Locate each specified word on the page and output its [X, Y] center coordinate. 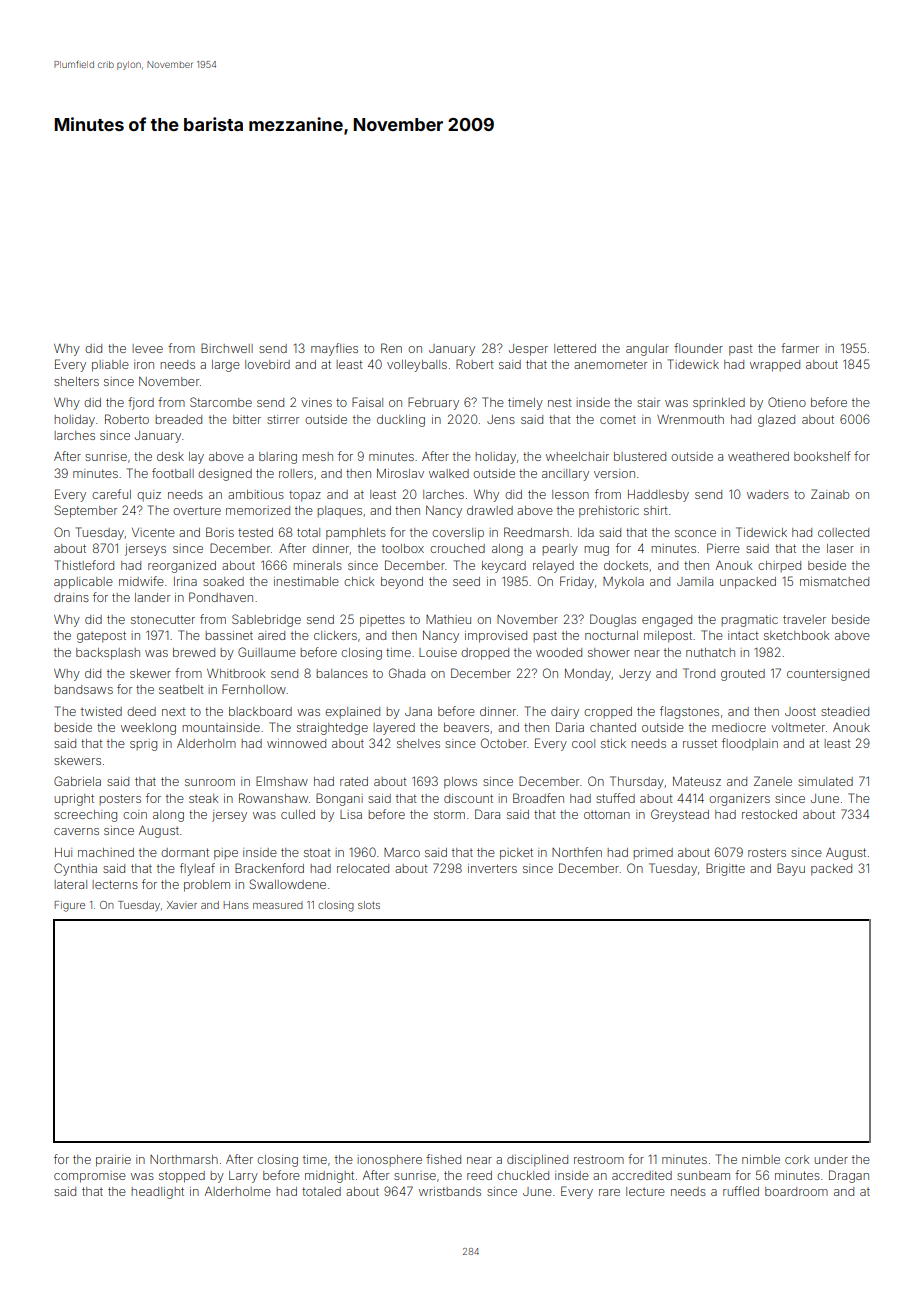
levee [147, 348]
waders [768, 494]
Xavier [182, 905]
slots [369, 905]
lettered [575, 348]
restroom [599, 1159]
